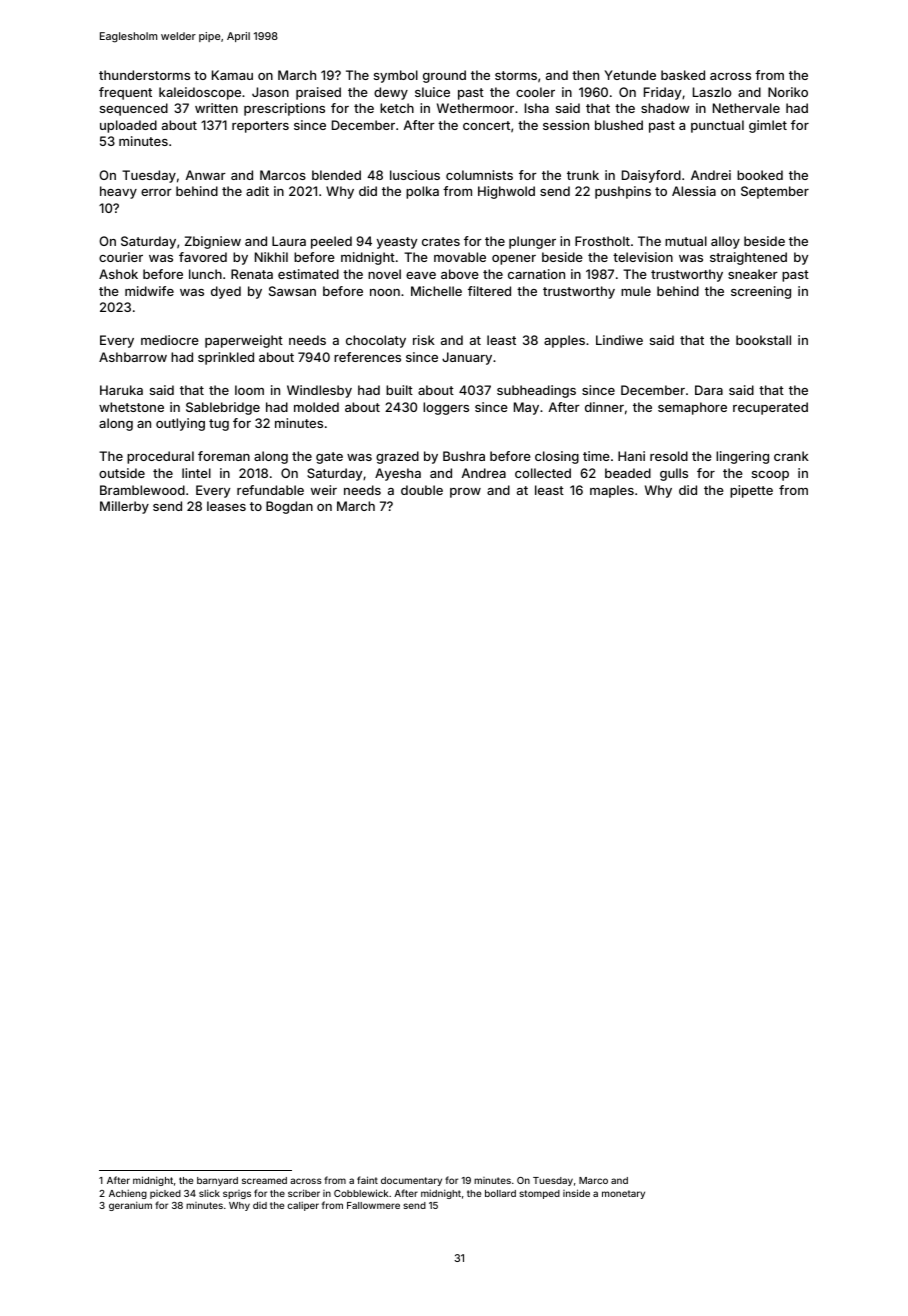 Image resolution: width=908 pixels, height=1316 pixels. What do you see at coordinates (226, 506) in the image?
I see `leases` at bounding box center [226, 506].
